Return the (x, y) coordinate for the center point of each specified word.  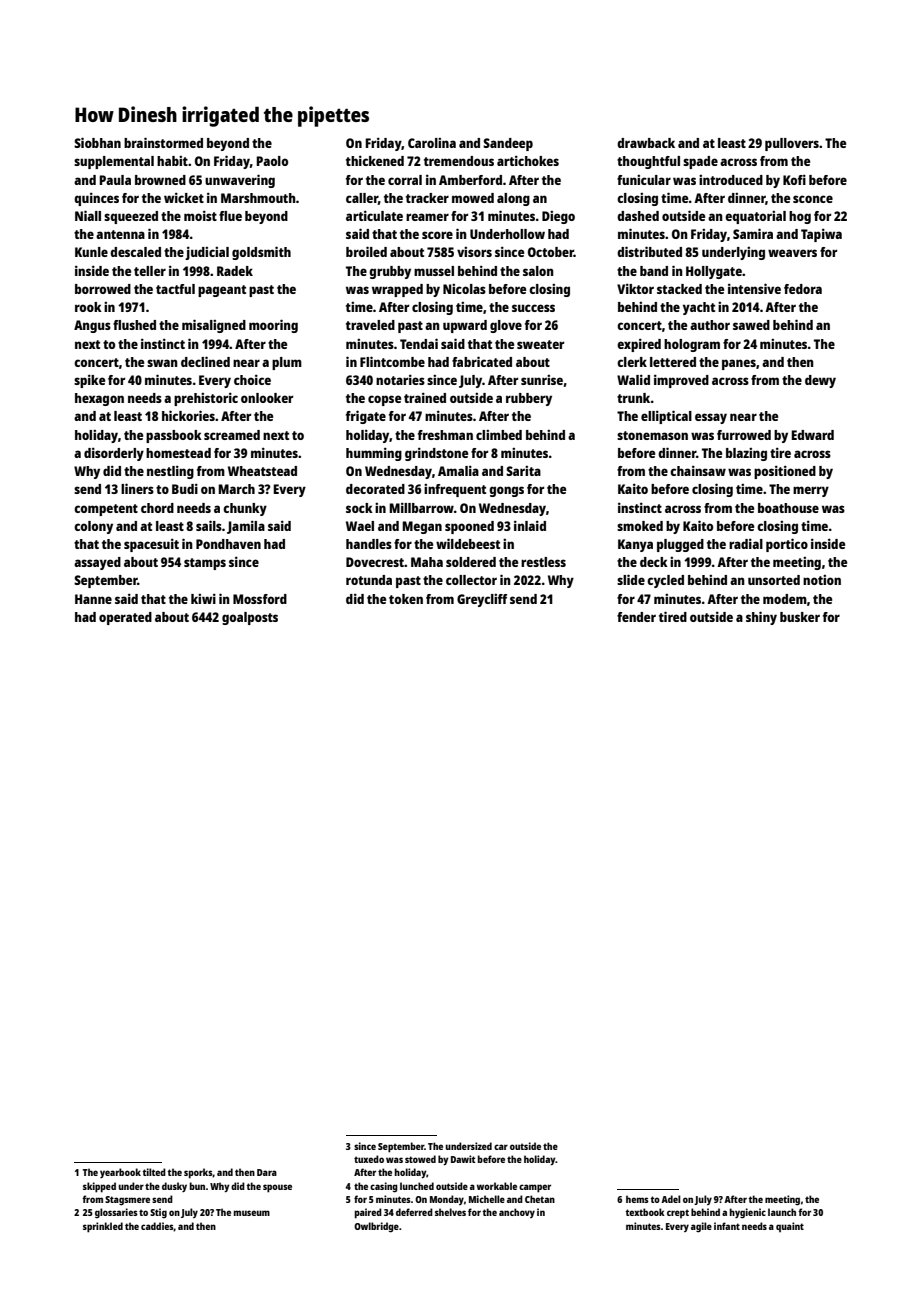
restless (543, 562)
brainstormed (163, 142)
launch (782, 1212)
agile (701, 1227)
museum (252, 1213)
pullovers (792, 144)
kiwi (203, 598)
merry (811, 491)
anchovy (517, 1213)
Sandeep (508, 144)
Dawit (463, 1159)
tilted (154, 1172)
